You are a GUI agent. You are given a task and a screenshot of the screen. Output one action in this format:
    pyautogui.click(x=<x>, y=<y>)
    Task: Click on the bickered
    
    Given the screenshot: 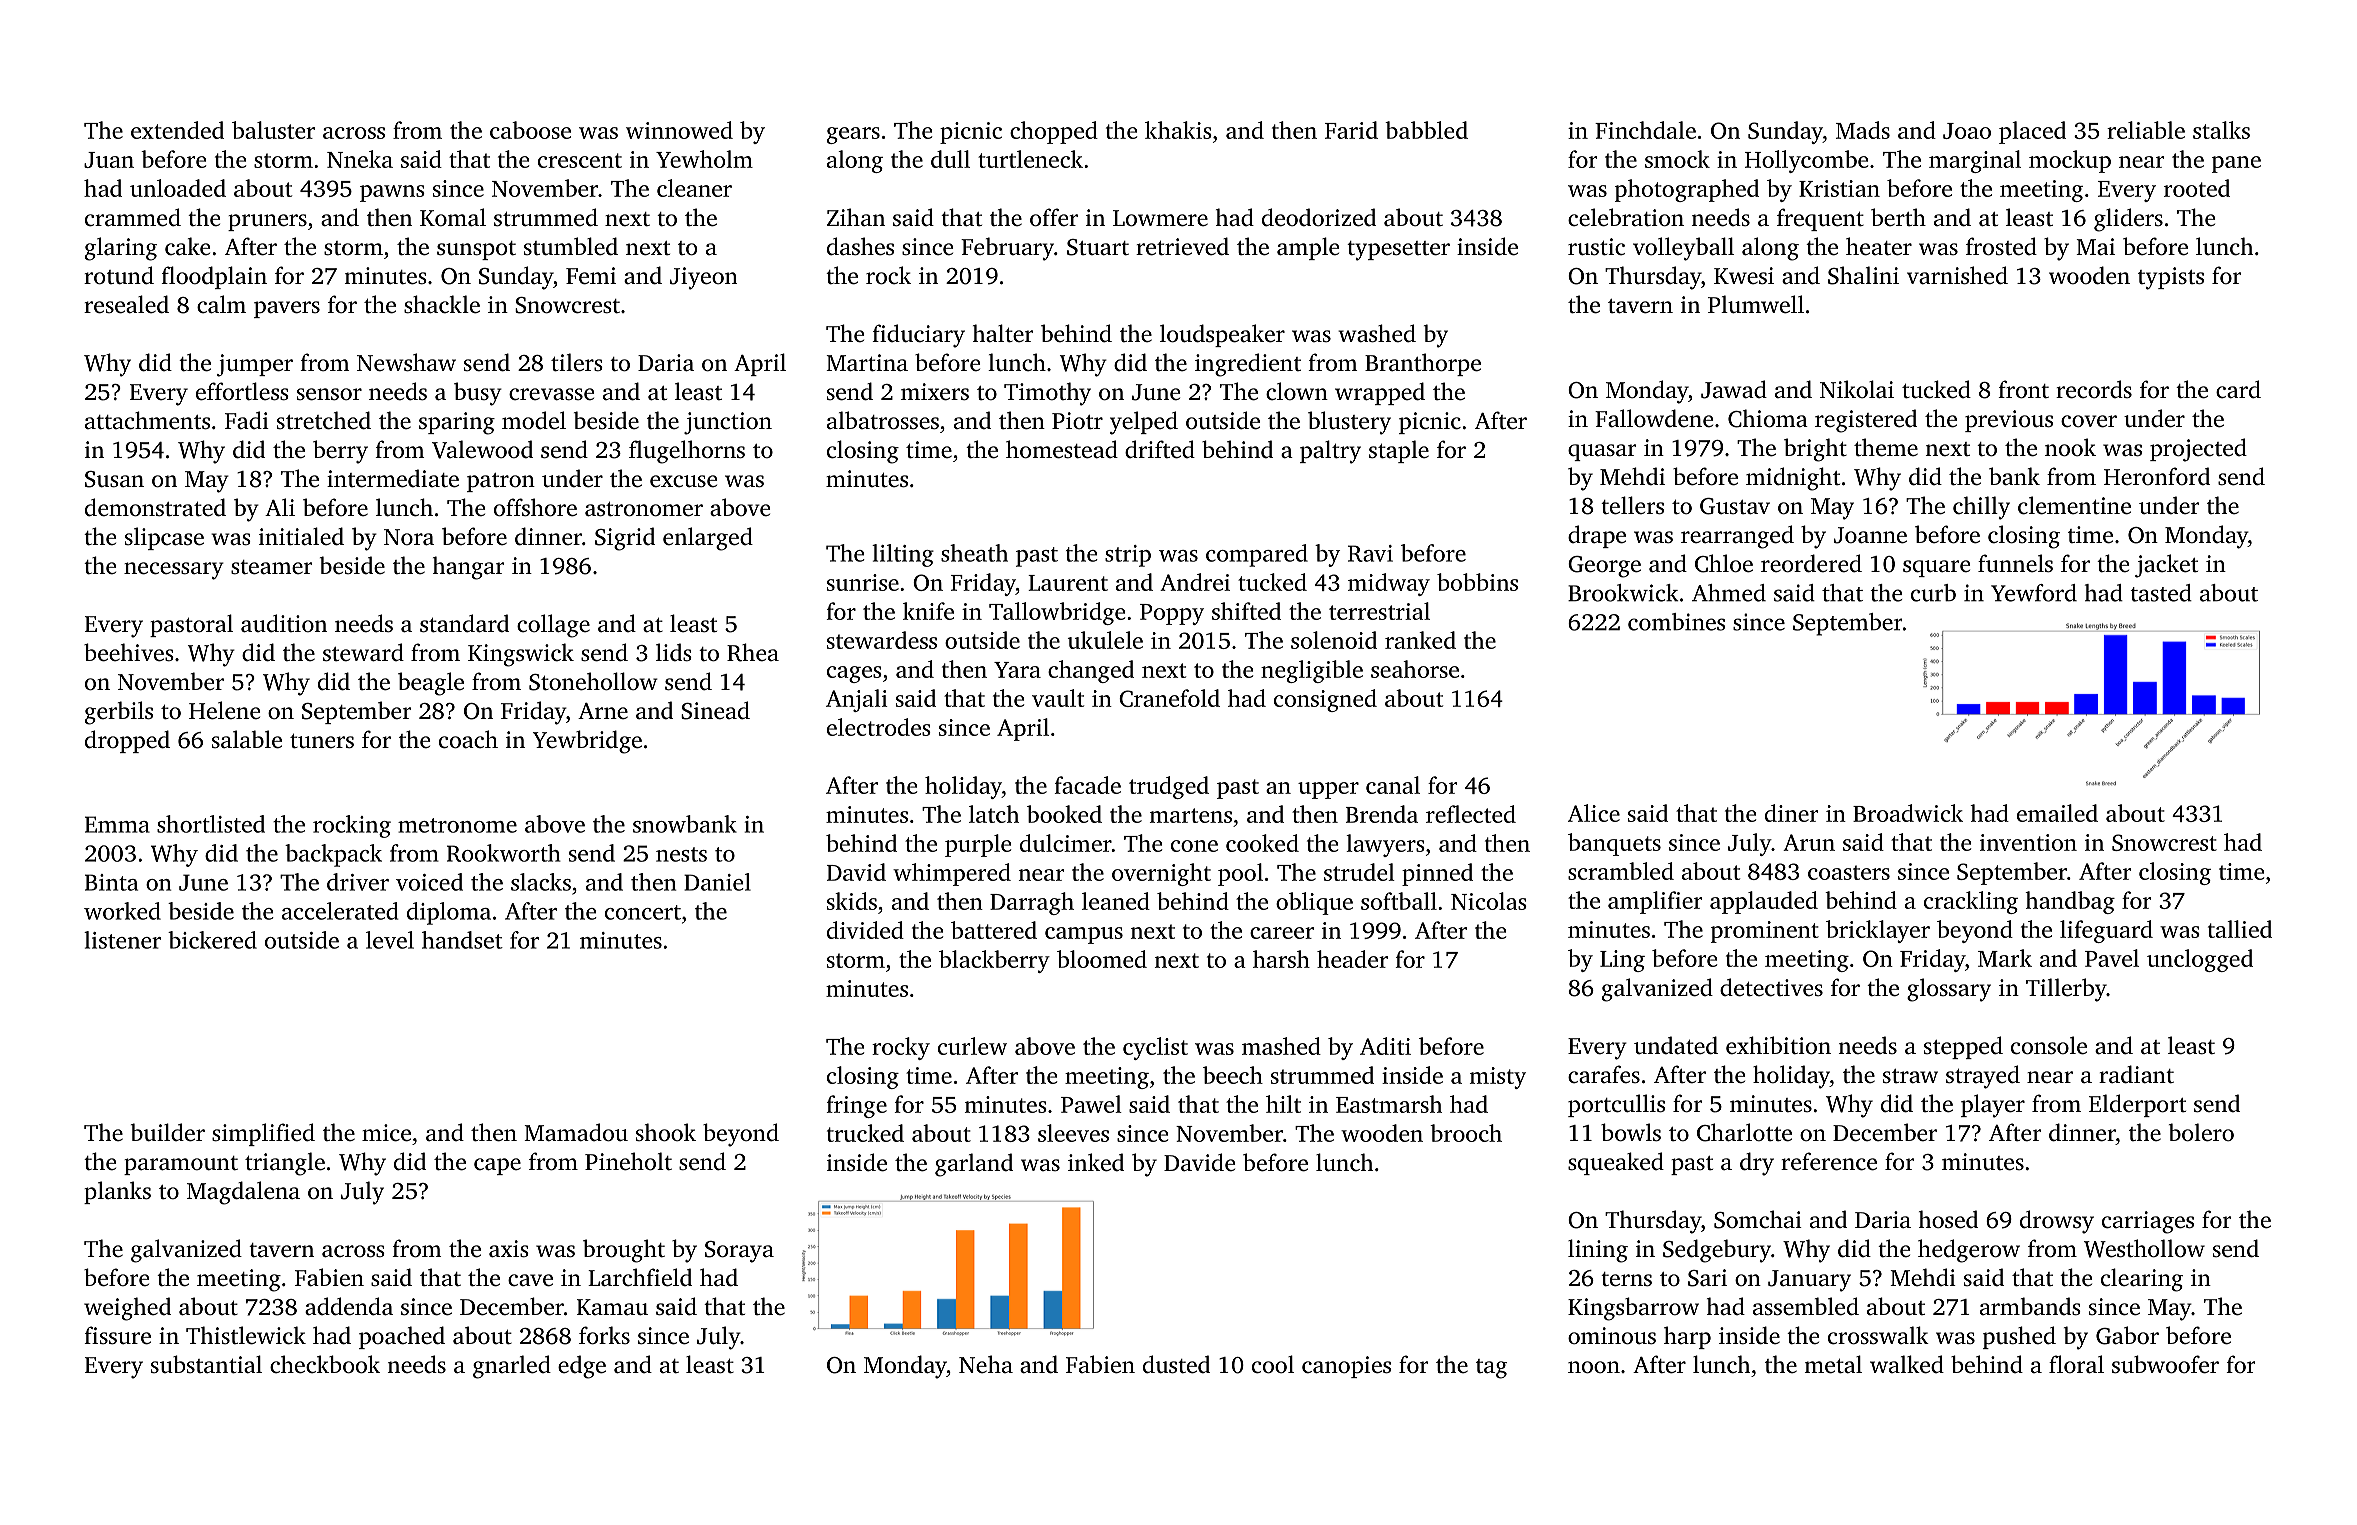 What is the action you would take?
    pyautogui.click(x=212, y=940)
